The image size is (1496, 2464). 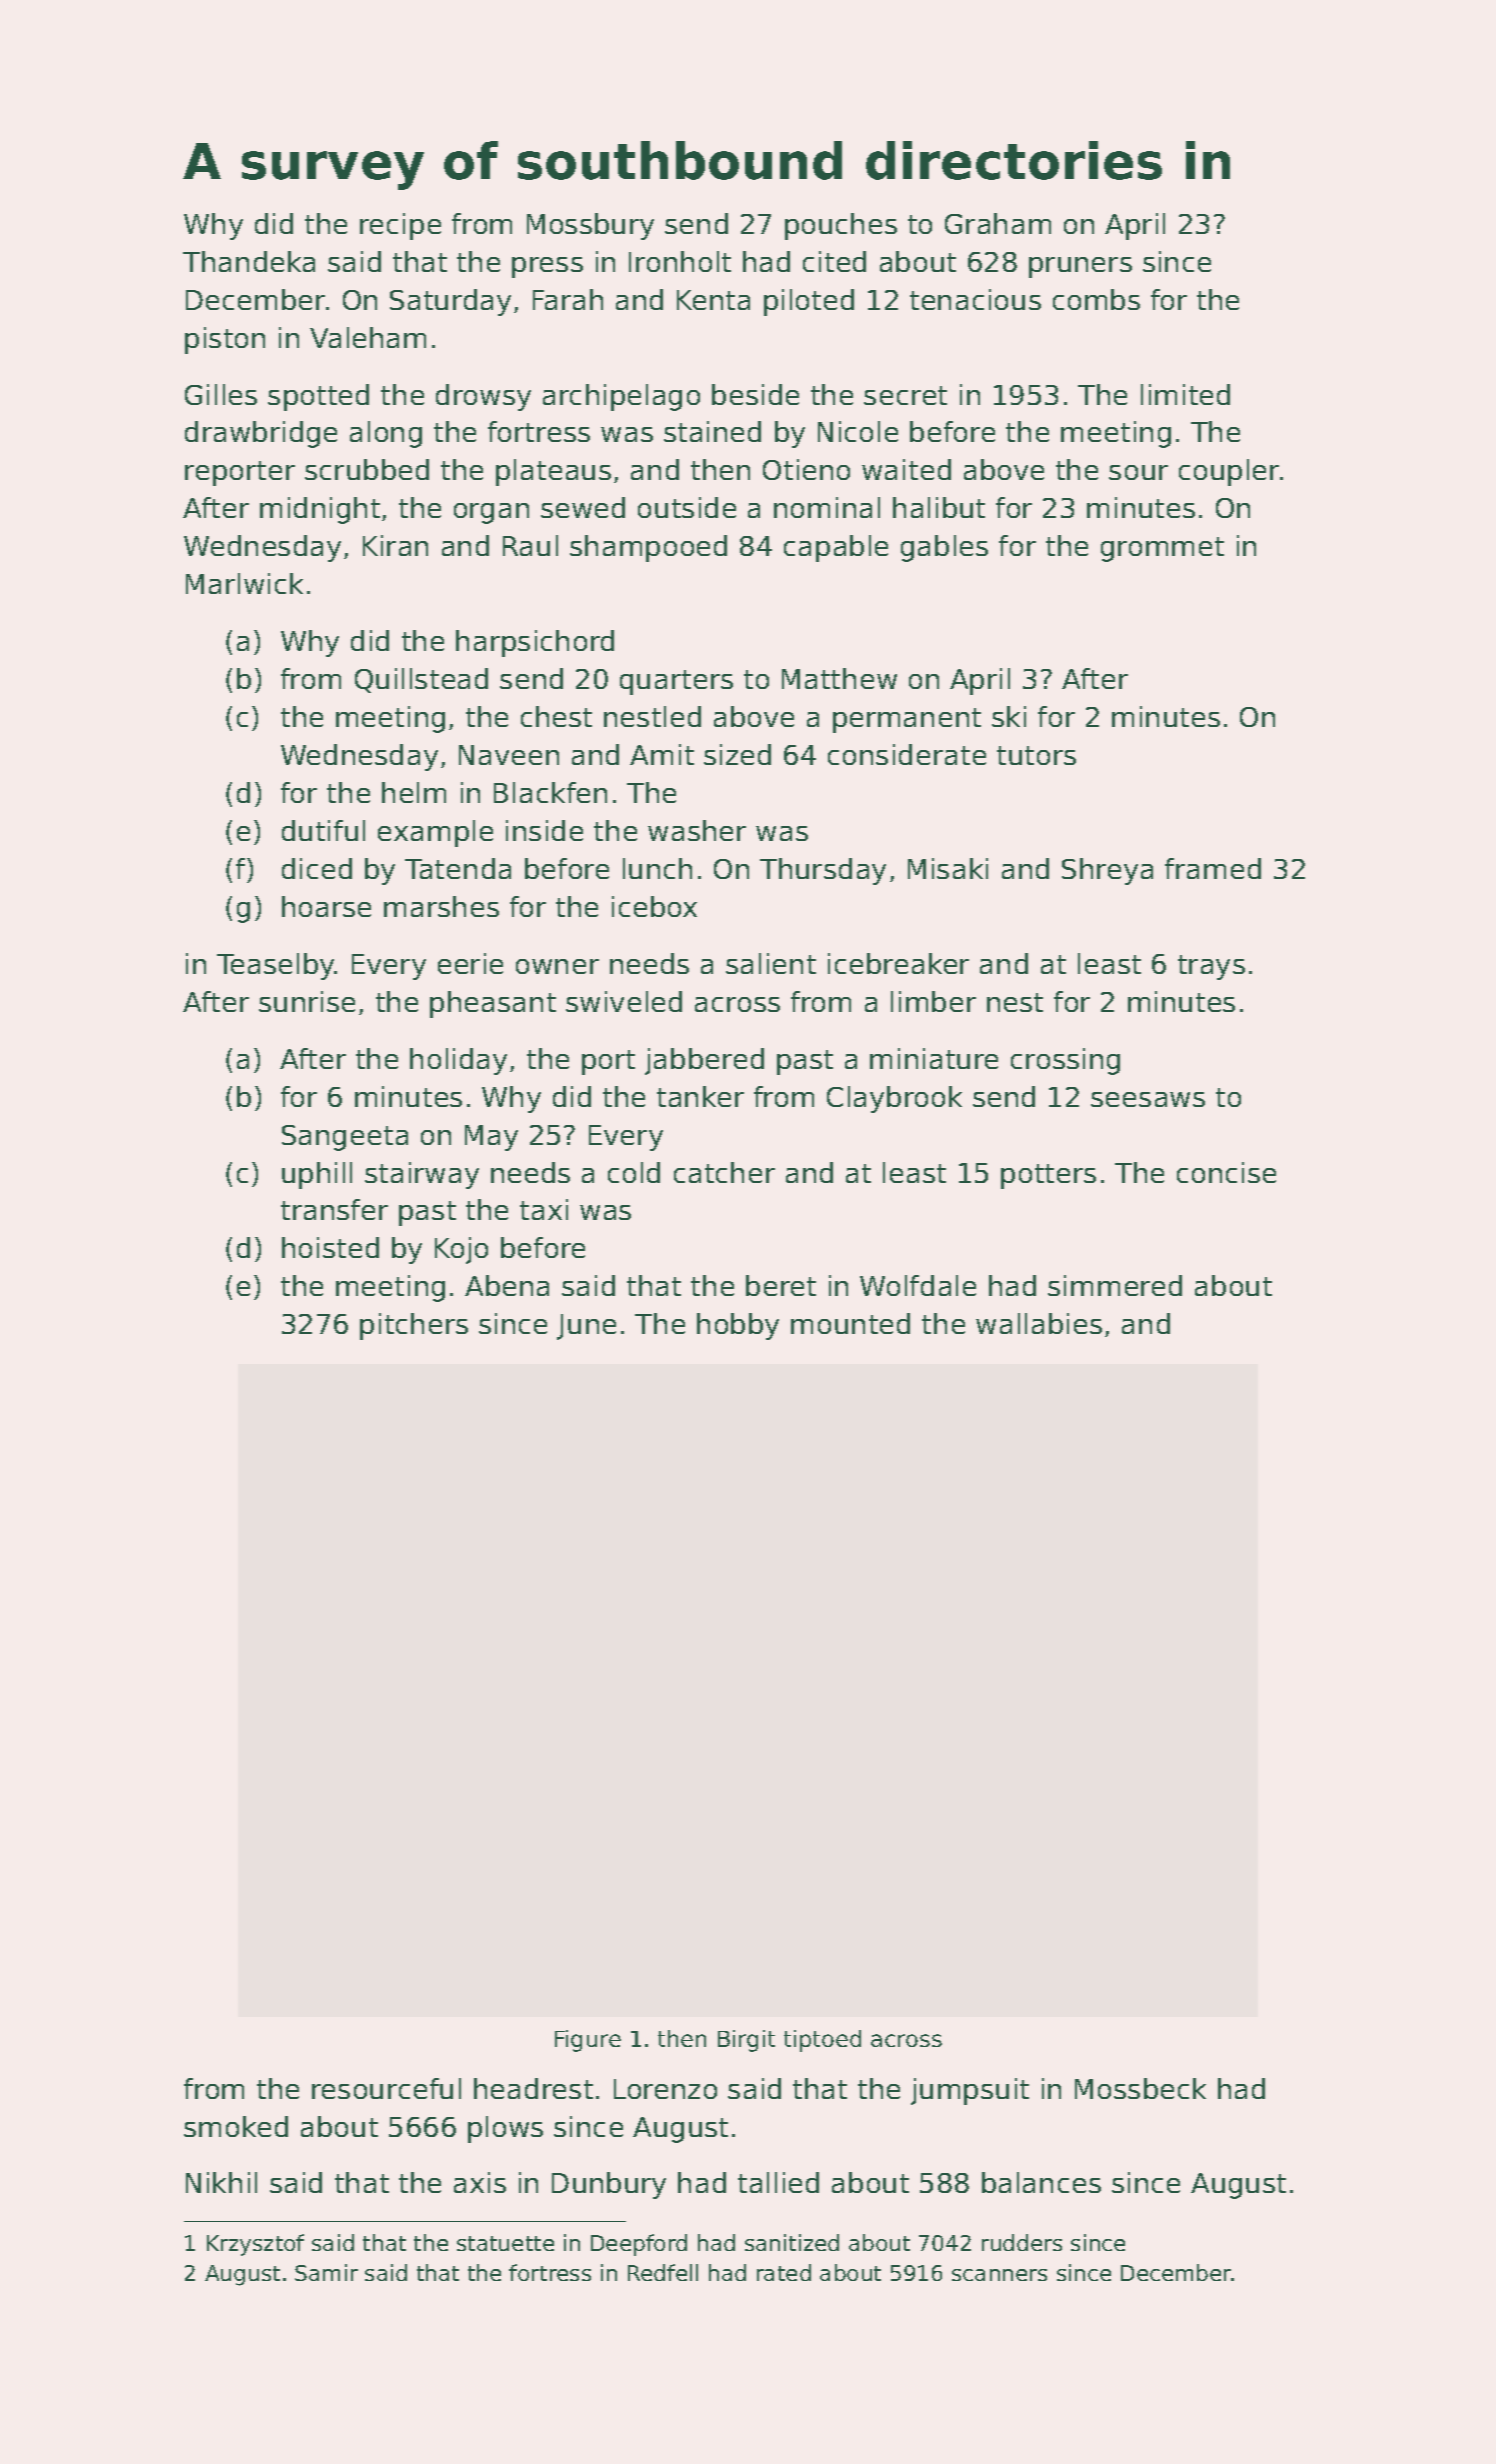 What do you see at coordinates (1048, 1176) in the screenshot?
I see `potters` at bounding box center [1048, 1176].
